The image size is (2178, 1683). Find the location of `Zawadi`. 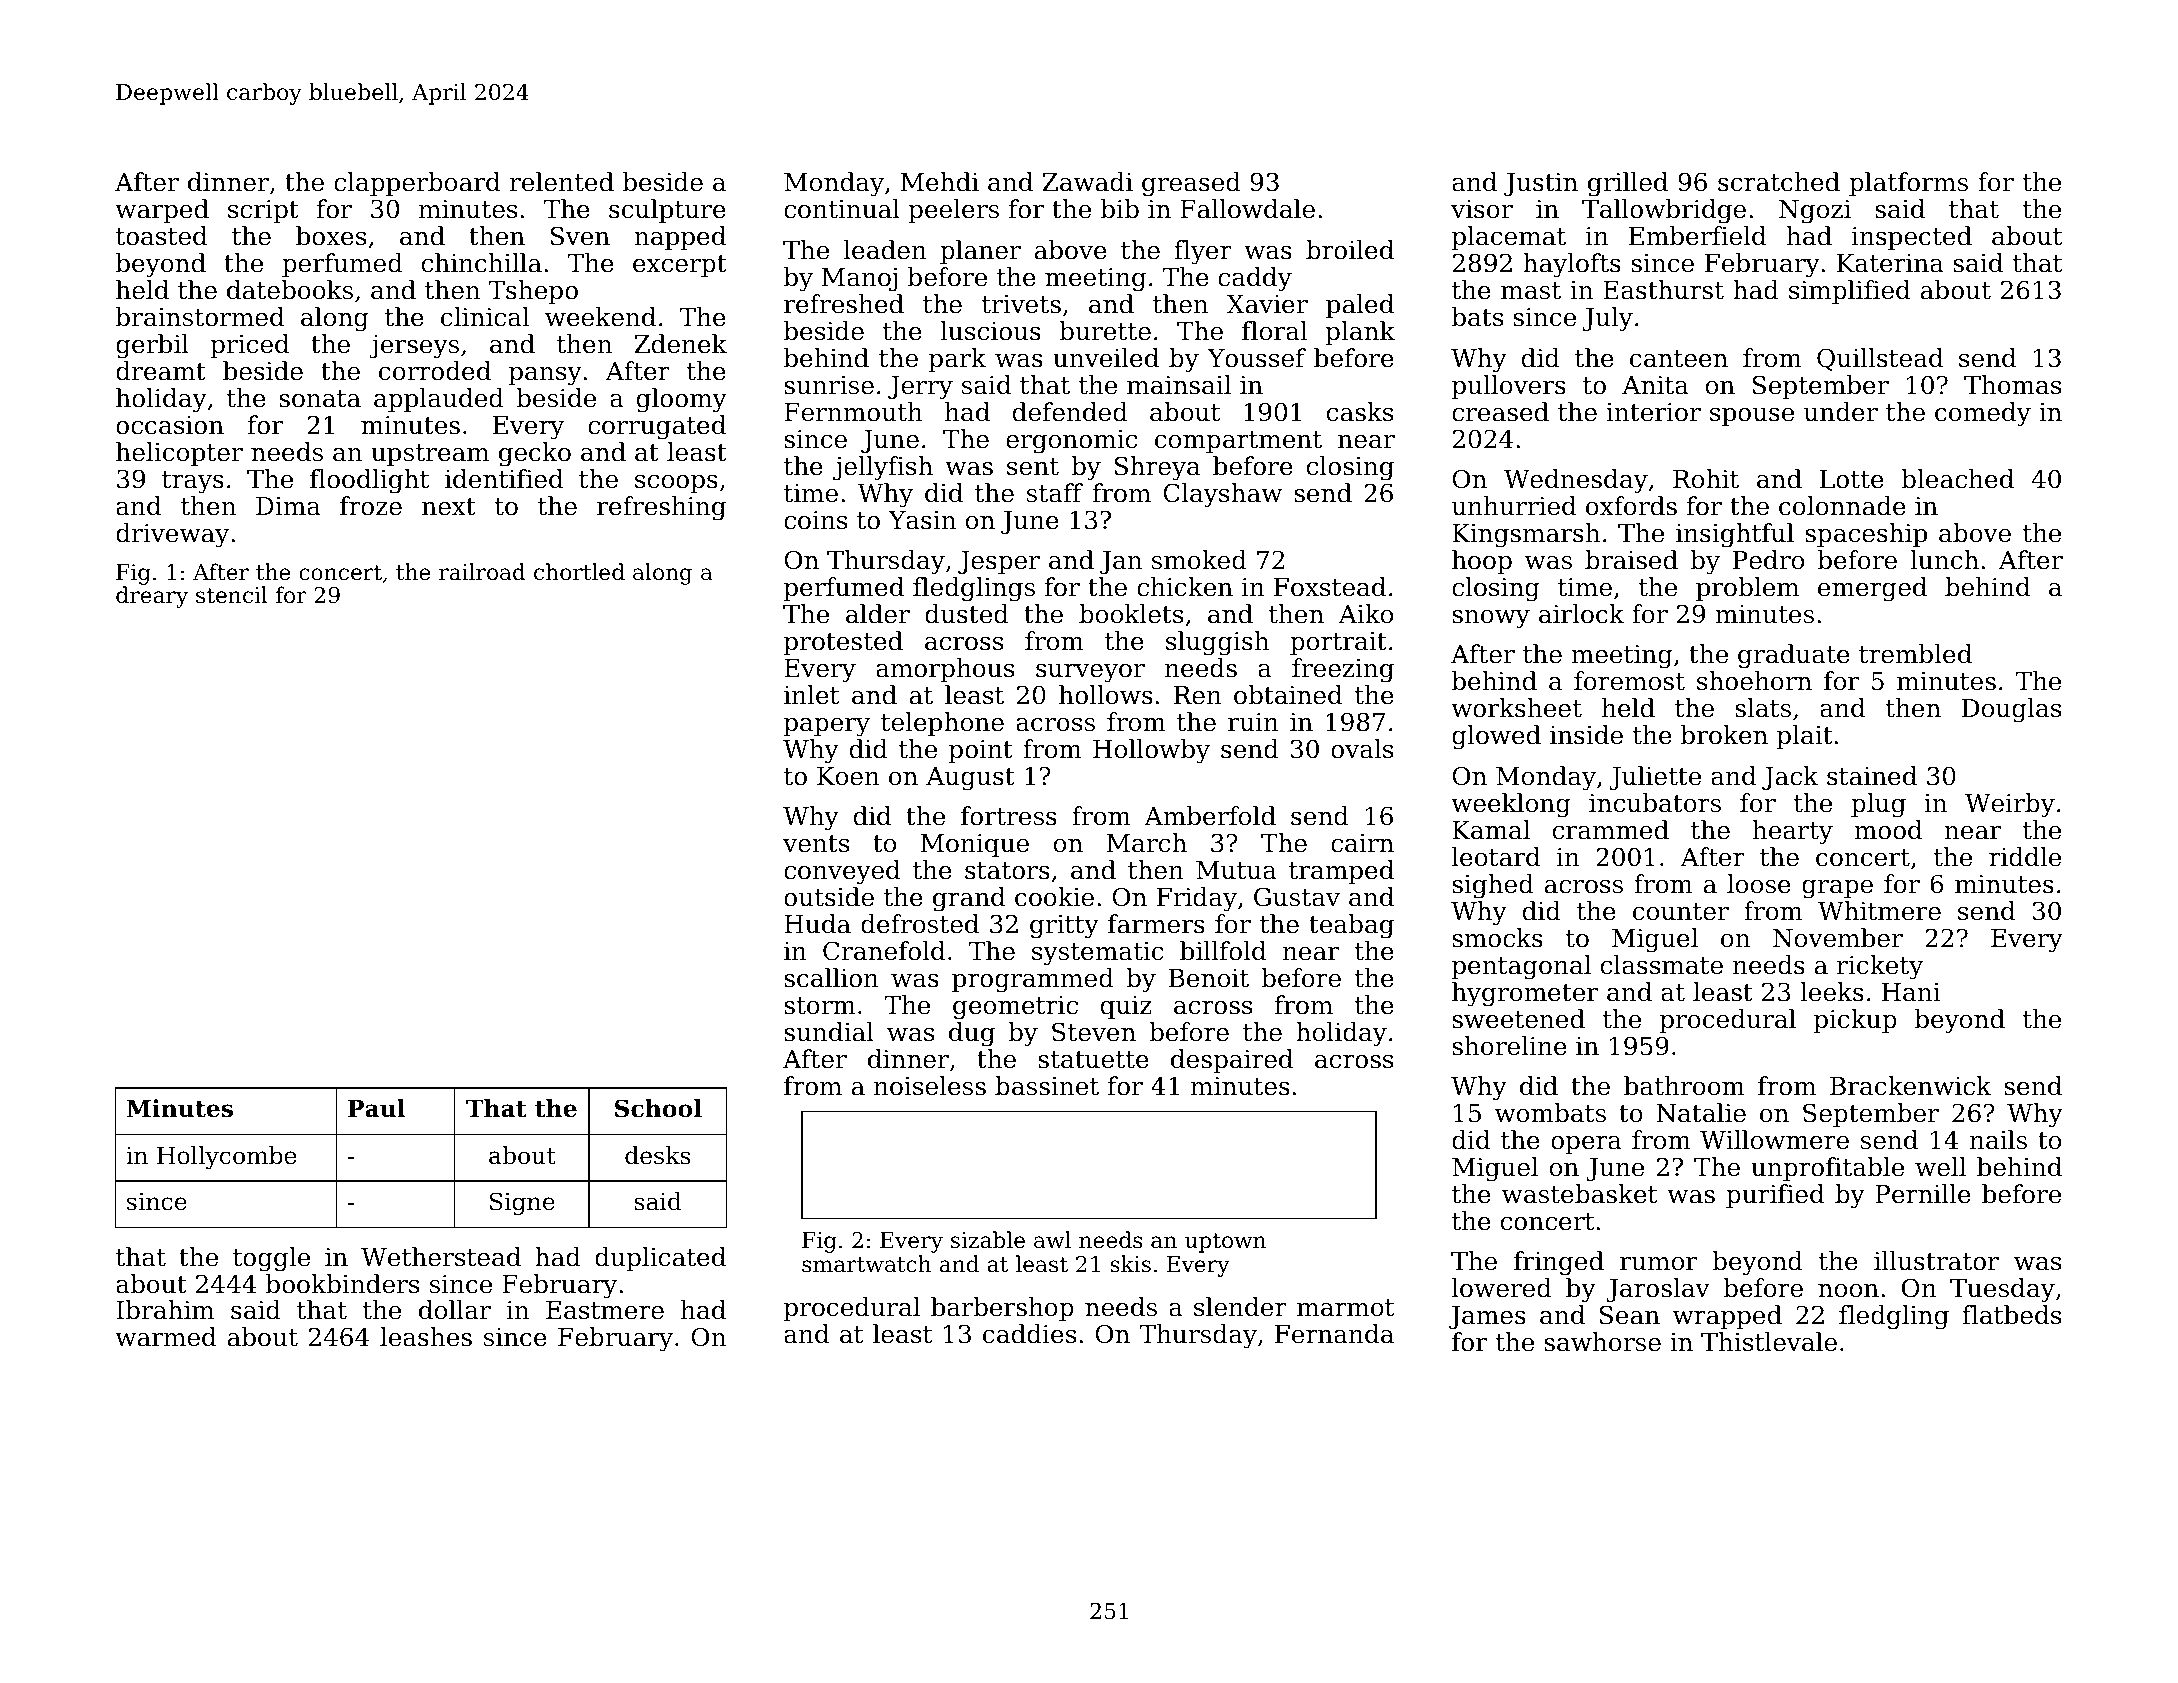

Zawadi is located at coordinates (1087, 182).
